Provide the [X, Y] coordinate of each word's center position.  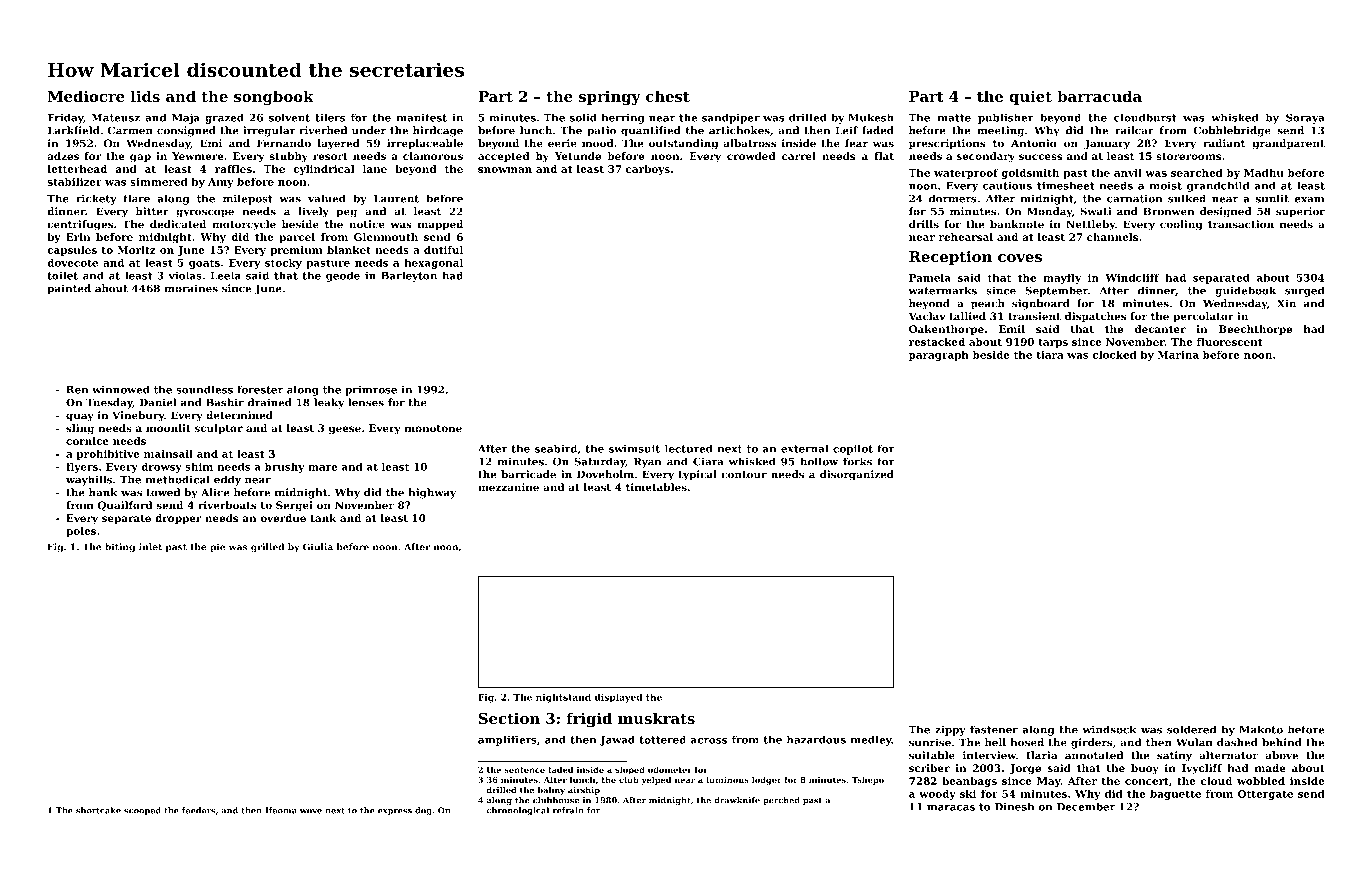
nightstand [563, 698]
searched [1197, 173]
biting [120, 548]
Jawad [617, 740]
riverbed [323, 130]
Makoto [1261, 729]
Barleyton [409, 276]
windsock [1109, 729]
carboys [648, 170]
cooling [1181, 225]
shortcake [98, 810]
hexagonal [433, 263]
